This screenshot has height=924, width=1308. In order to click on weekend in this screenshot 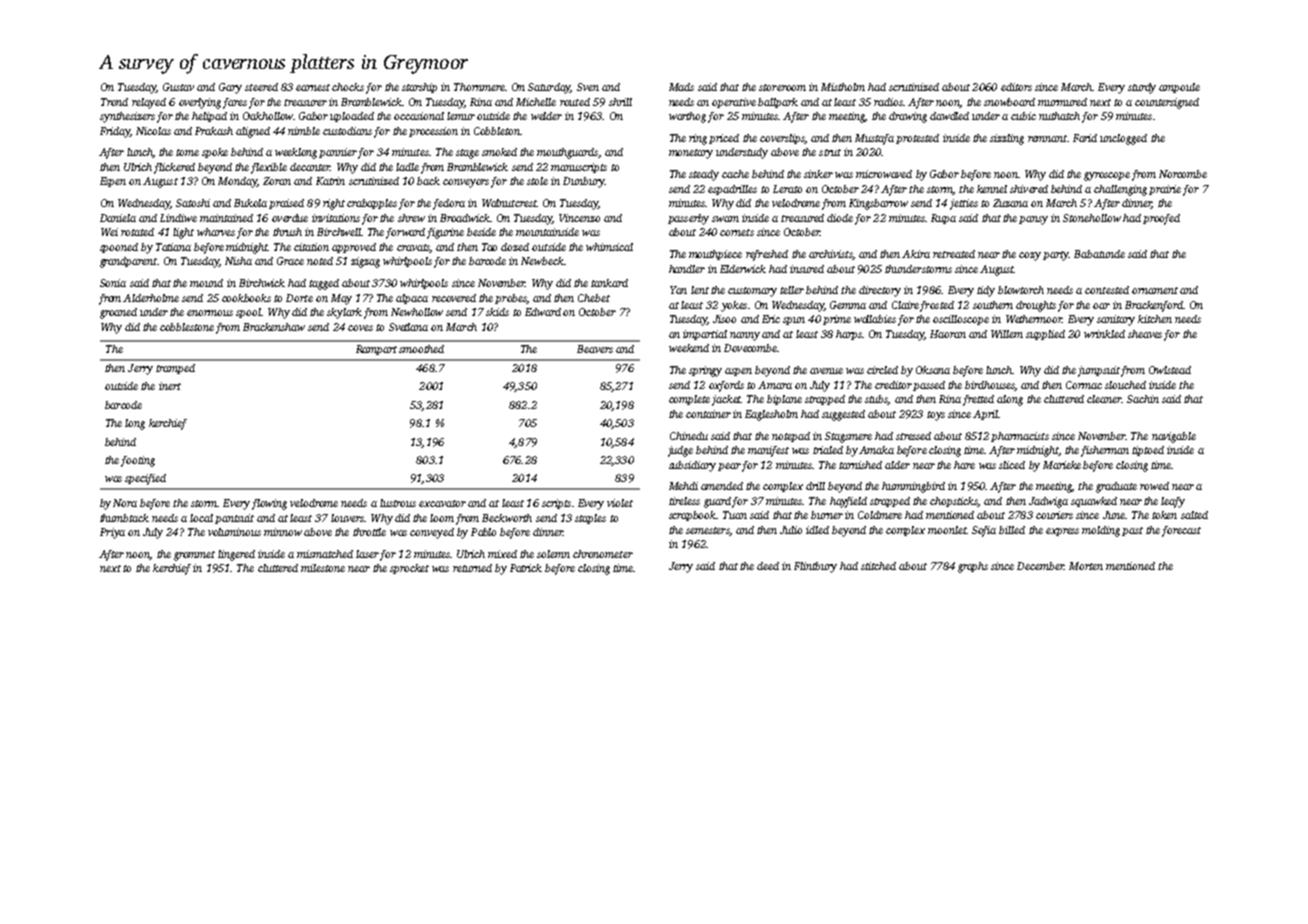, I will do `click(689, 348)`.
